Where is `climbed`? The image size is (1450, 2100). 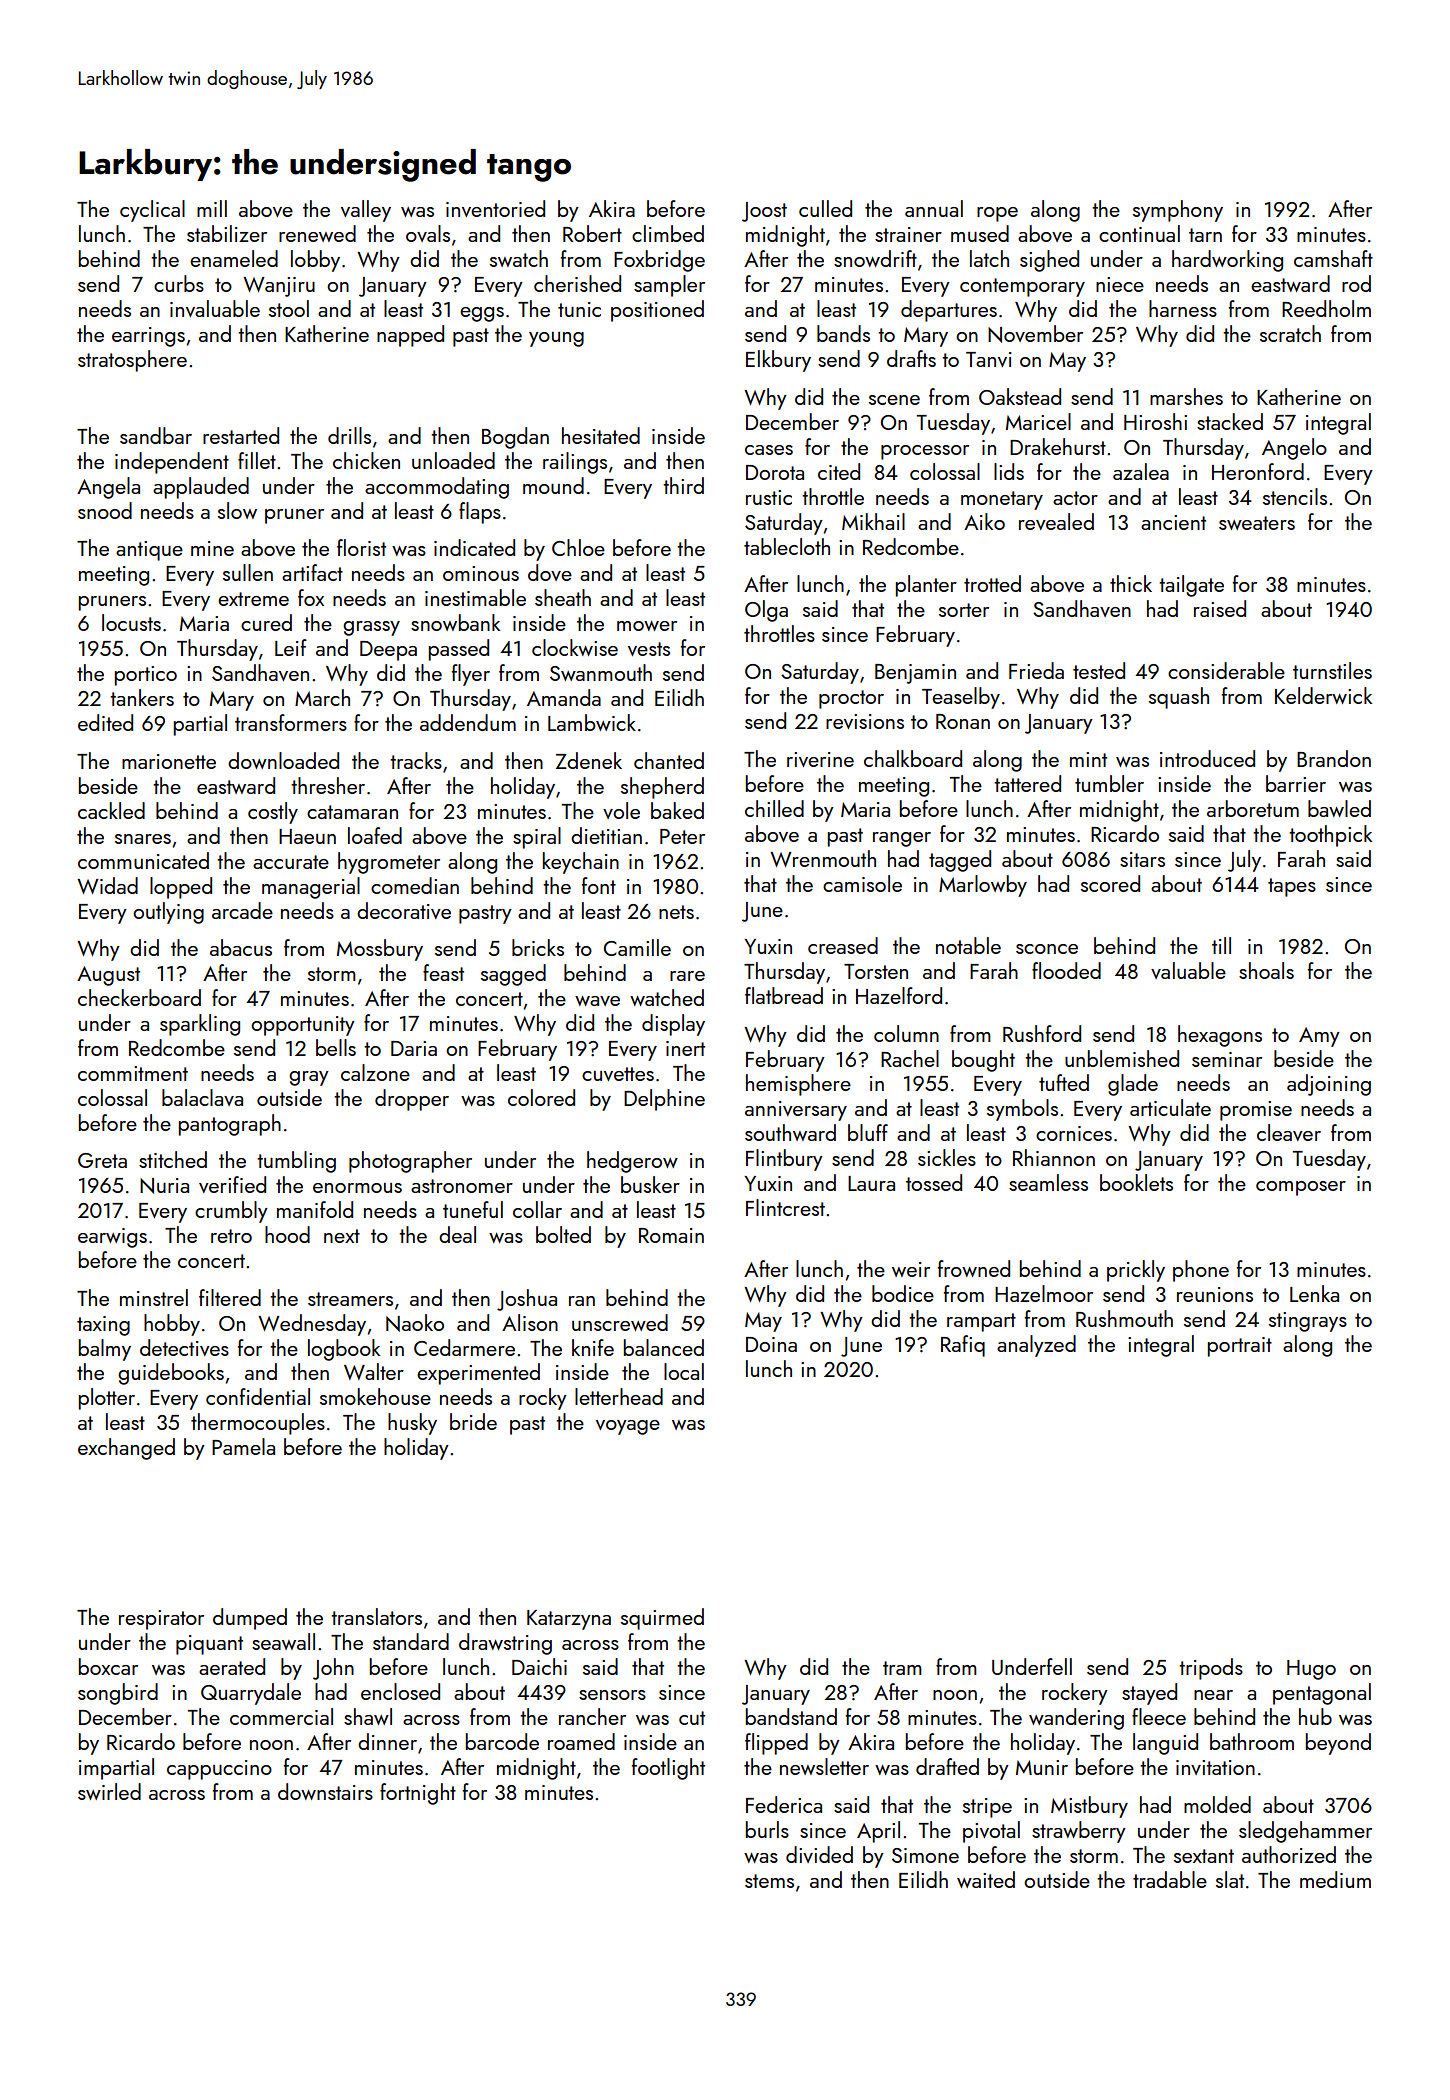 climbed is located at coordinates (668, 233).
